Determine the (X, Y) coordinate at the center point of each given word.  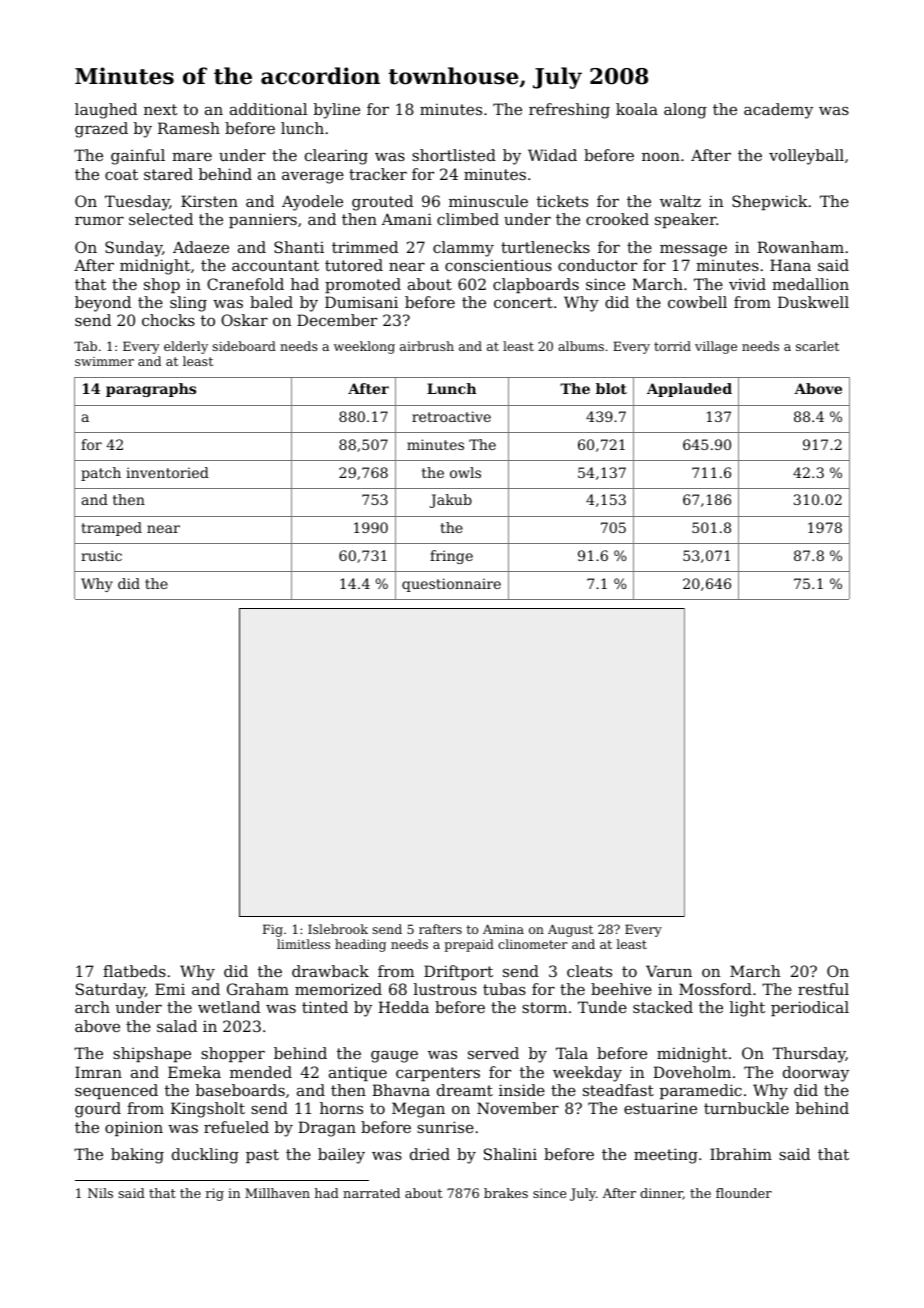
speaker (685, 220)
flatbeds (134, 971)
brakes (506, 1193)
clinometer (533, 944)
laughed (106, 111)
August (570, 930)
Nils (100, 1193)
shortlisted (454, 155)
